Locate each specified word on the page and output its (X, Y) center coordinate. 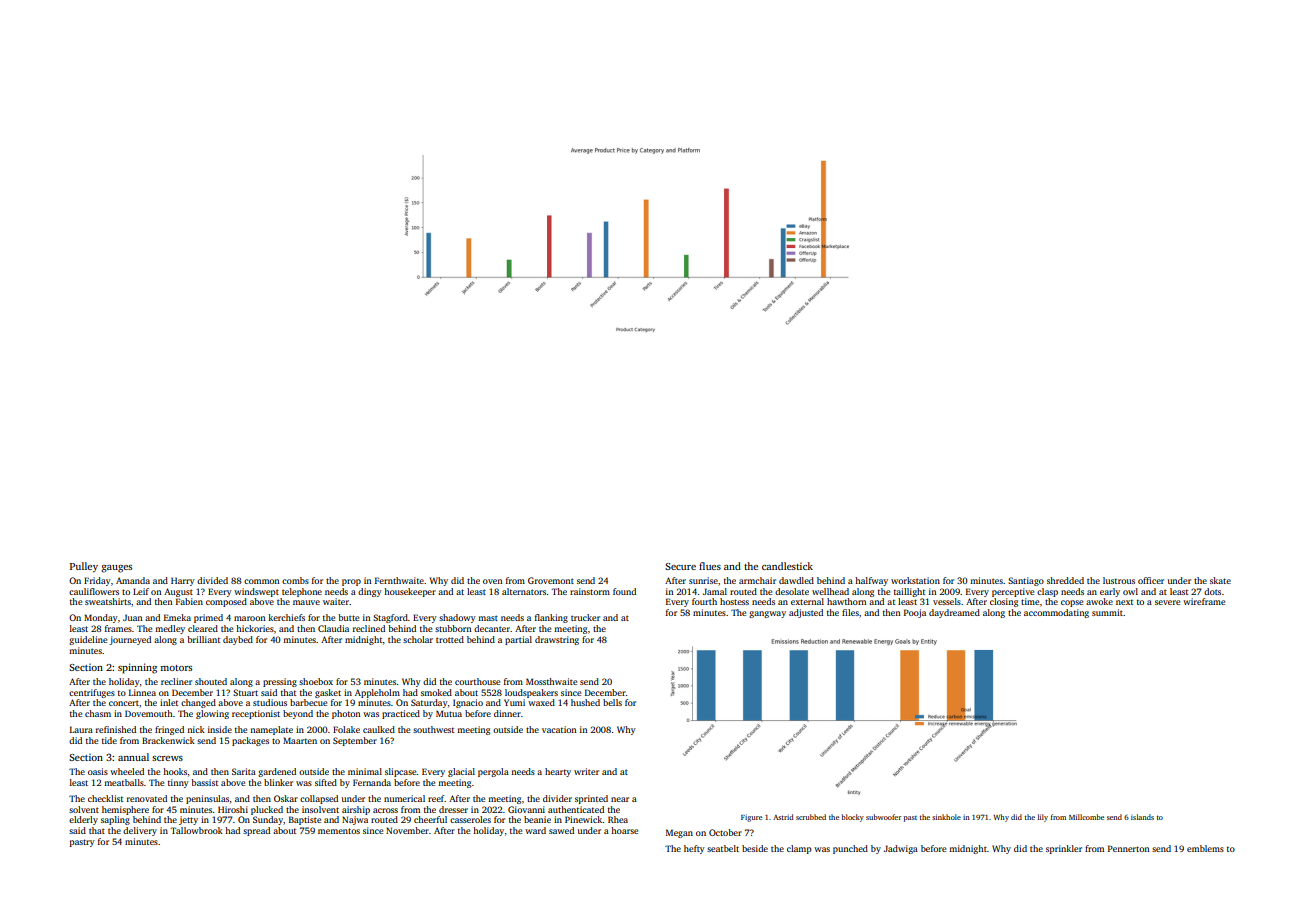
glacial (461, 772)
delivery (140, 831)
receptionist (256, 714)
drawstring (557, 640)
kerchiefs (286, 617)
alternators (524, 591)
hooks (175, 771)
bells (612, 702)
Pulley (84, 567)
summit (1107, 612)
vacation (559, 729)
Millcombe (1086, 817)
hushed (585, 702)
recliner (176, 681)
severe (1167, 602)
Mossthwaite (551, 681)
